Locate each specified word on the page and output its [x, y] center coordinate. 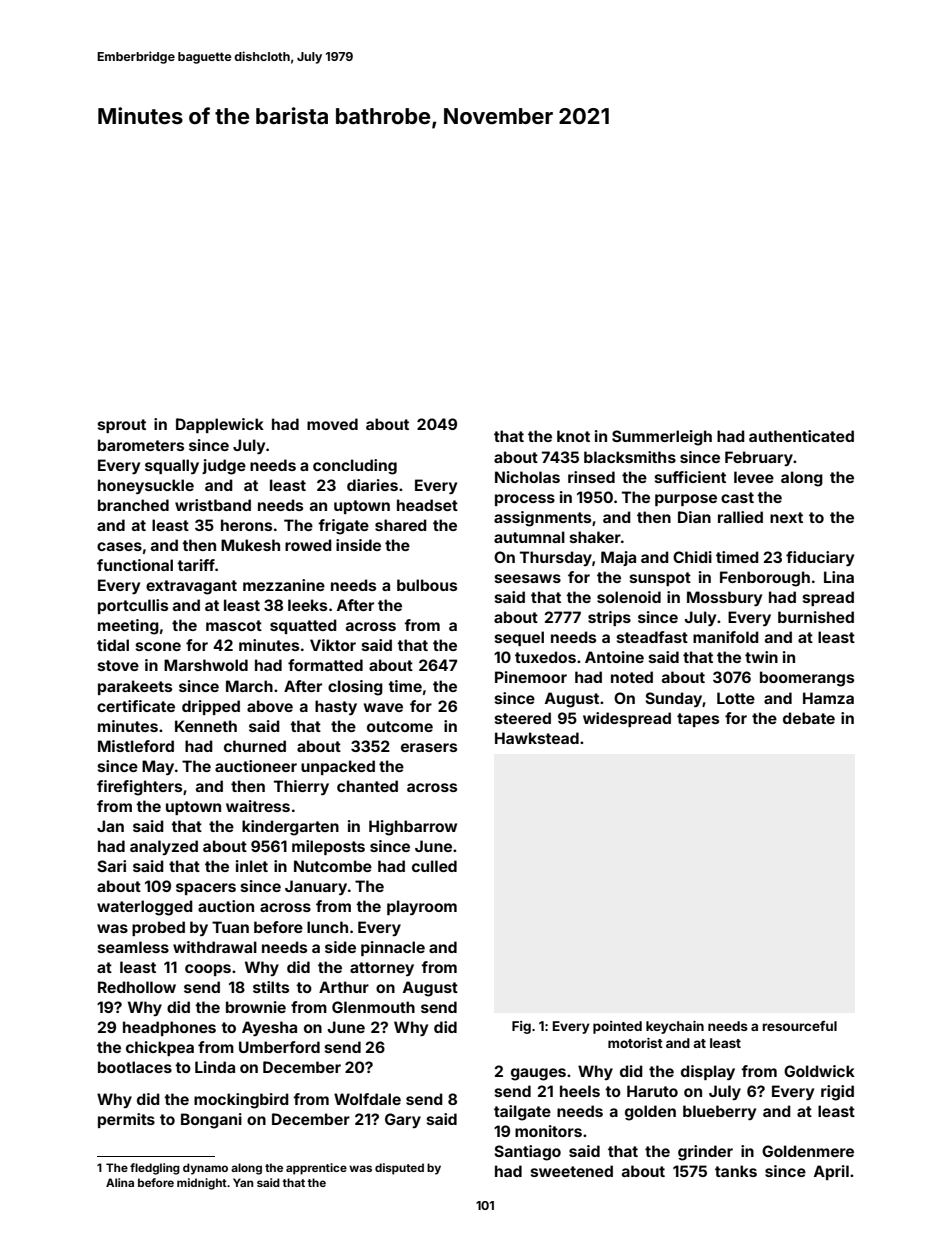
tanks [736, 1171]
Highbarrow [413, 828]
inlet [252, 866]
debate [809, 718]
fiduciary [820, 558]
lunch [327, 927]
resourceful [799, 1026]
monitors [548, 1131]
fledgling [155, 1169]
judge [224, 467]
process [525, 500]
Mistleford [136, 746]
